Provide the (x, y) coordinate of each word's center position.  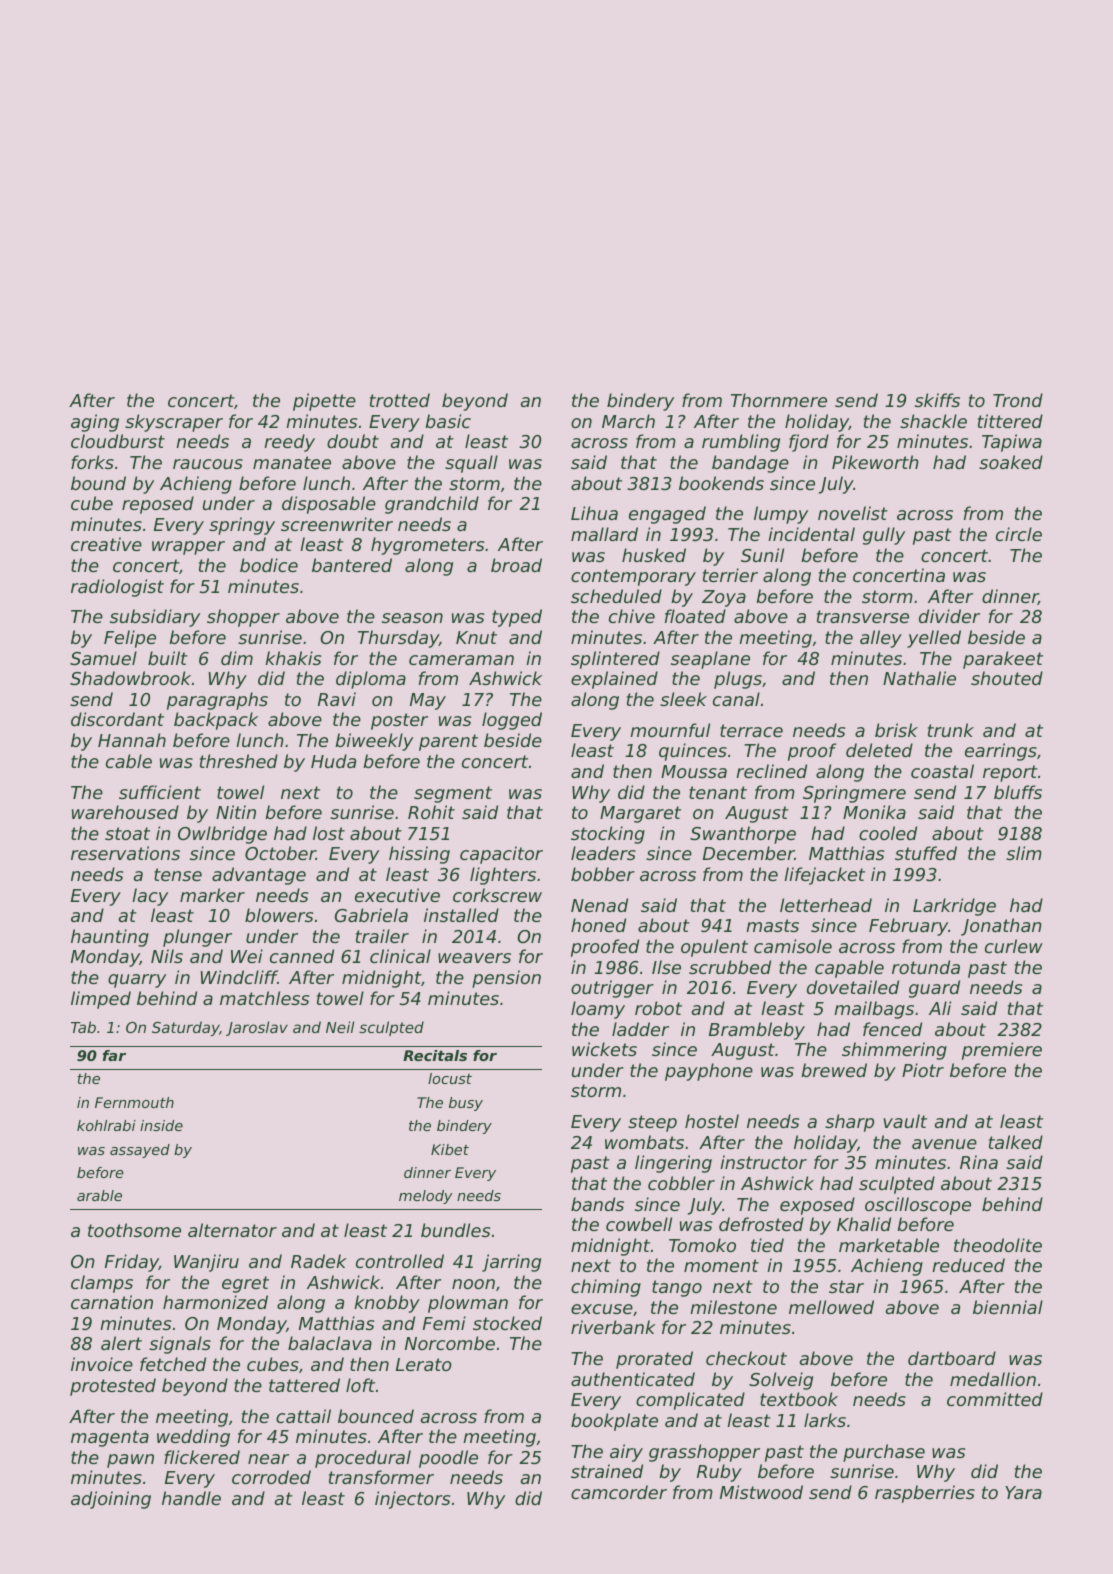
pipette (324, 402)
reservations (125, 853)
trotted (400, 400)
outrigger (612, 989)
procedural (363, 1459)
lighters (503, 876)
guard (934, 989)
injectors (412, 1500)
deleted (879, 750)
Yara (1023, 1492)
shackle (933, 421)
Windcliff (239, 977)
